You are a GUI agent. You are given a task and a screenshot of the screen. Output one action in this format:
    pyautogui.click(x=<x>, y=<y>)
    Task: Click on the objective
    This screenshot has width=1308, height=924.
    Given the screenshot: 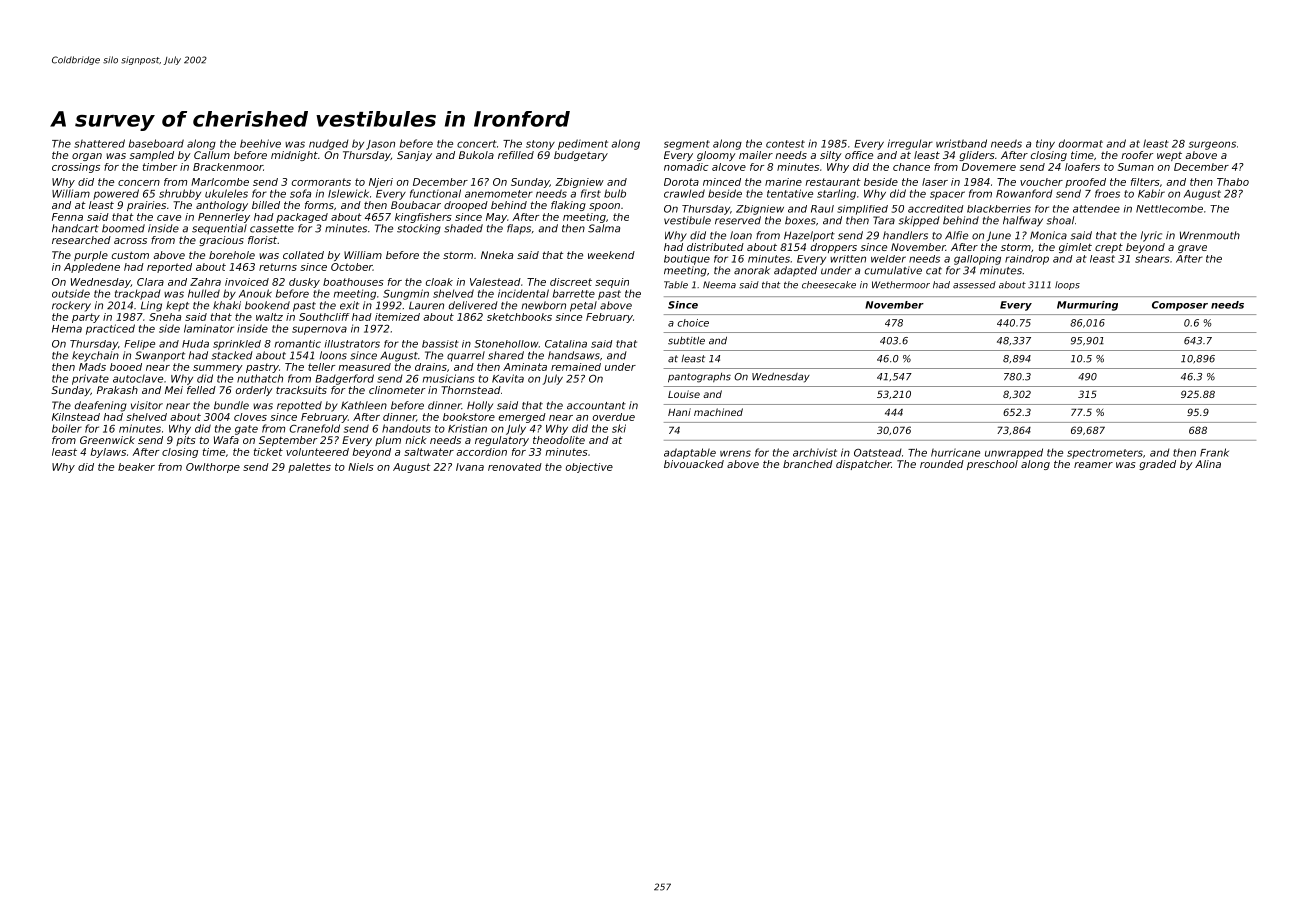 What is the action you would take?
    pyautogui.click(x=589, y=468)
